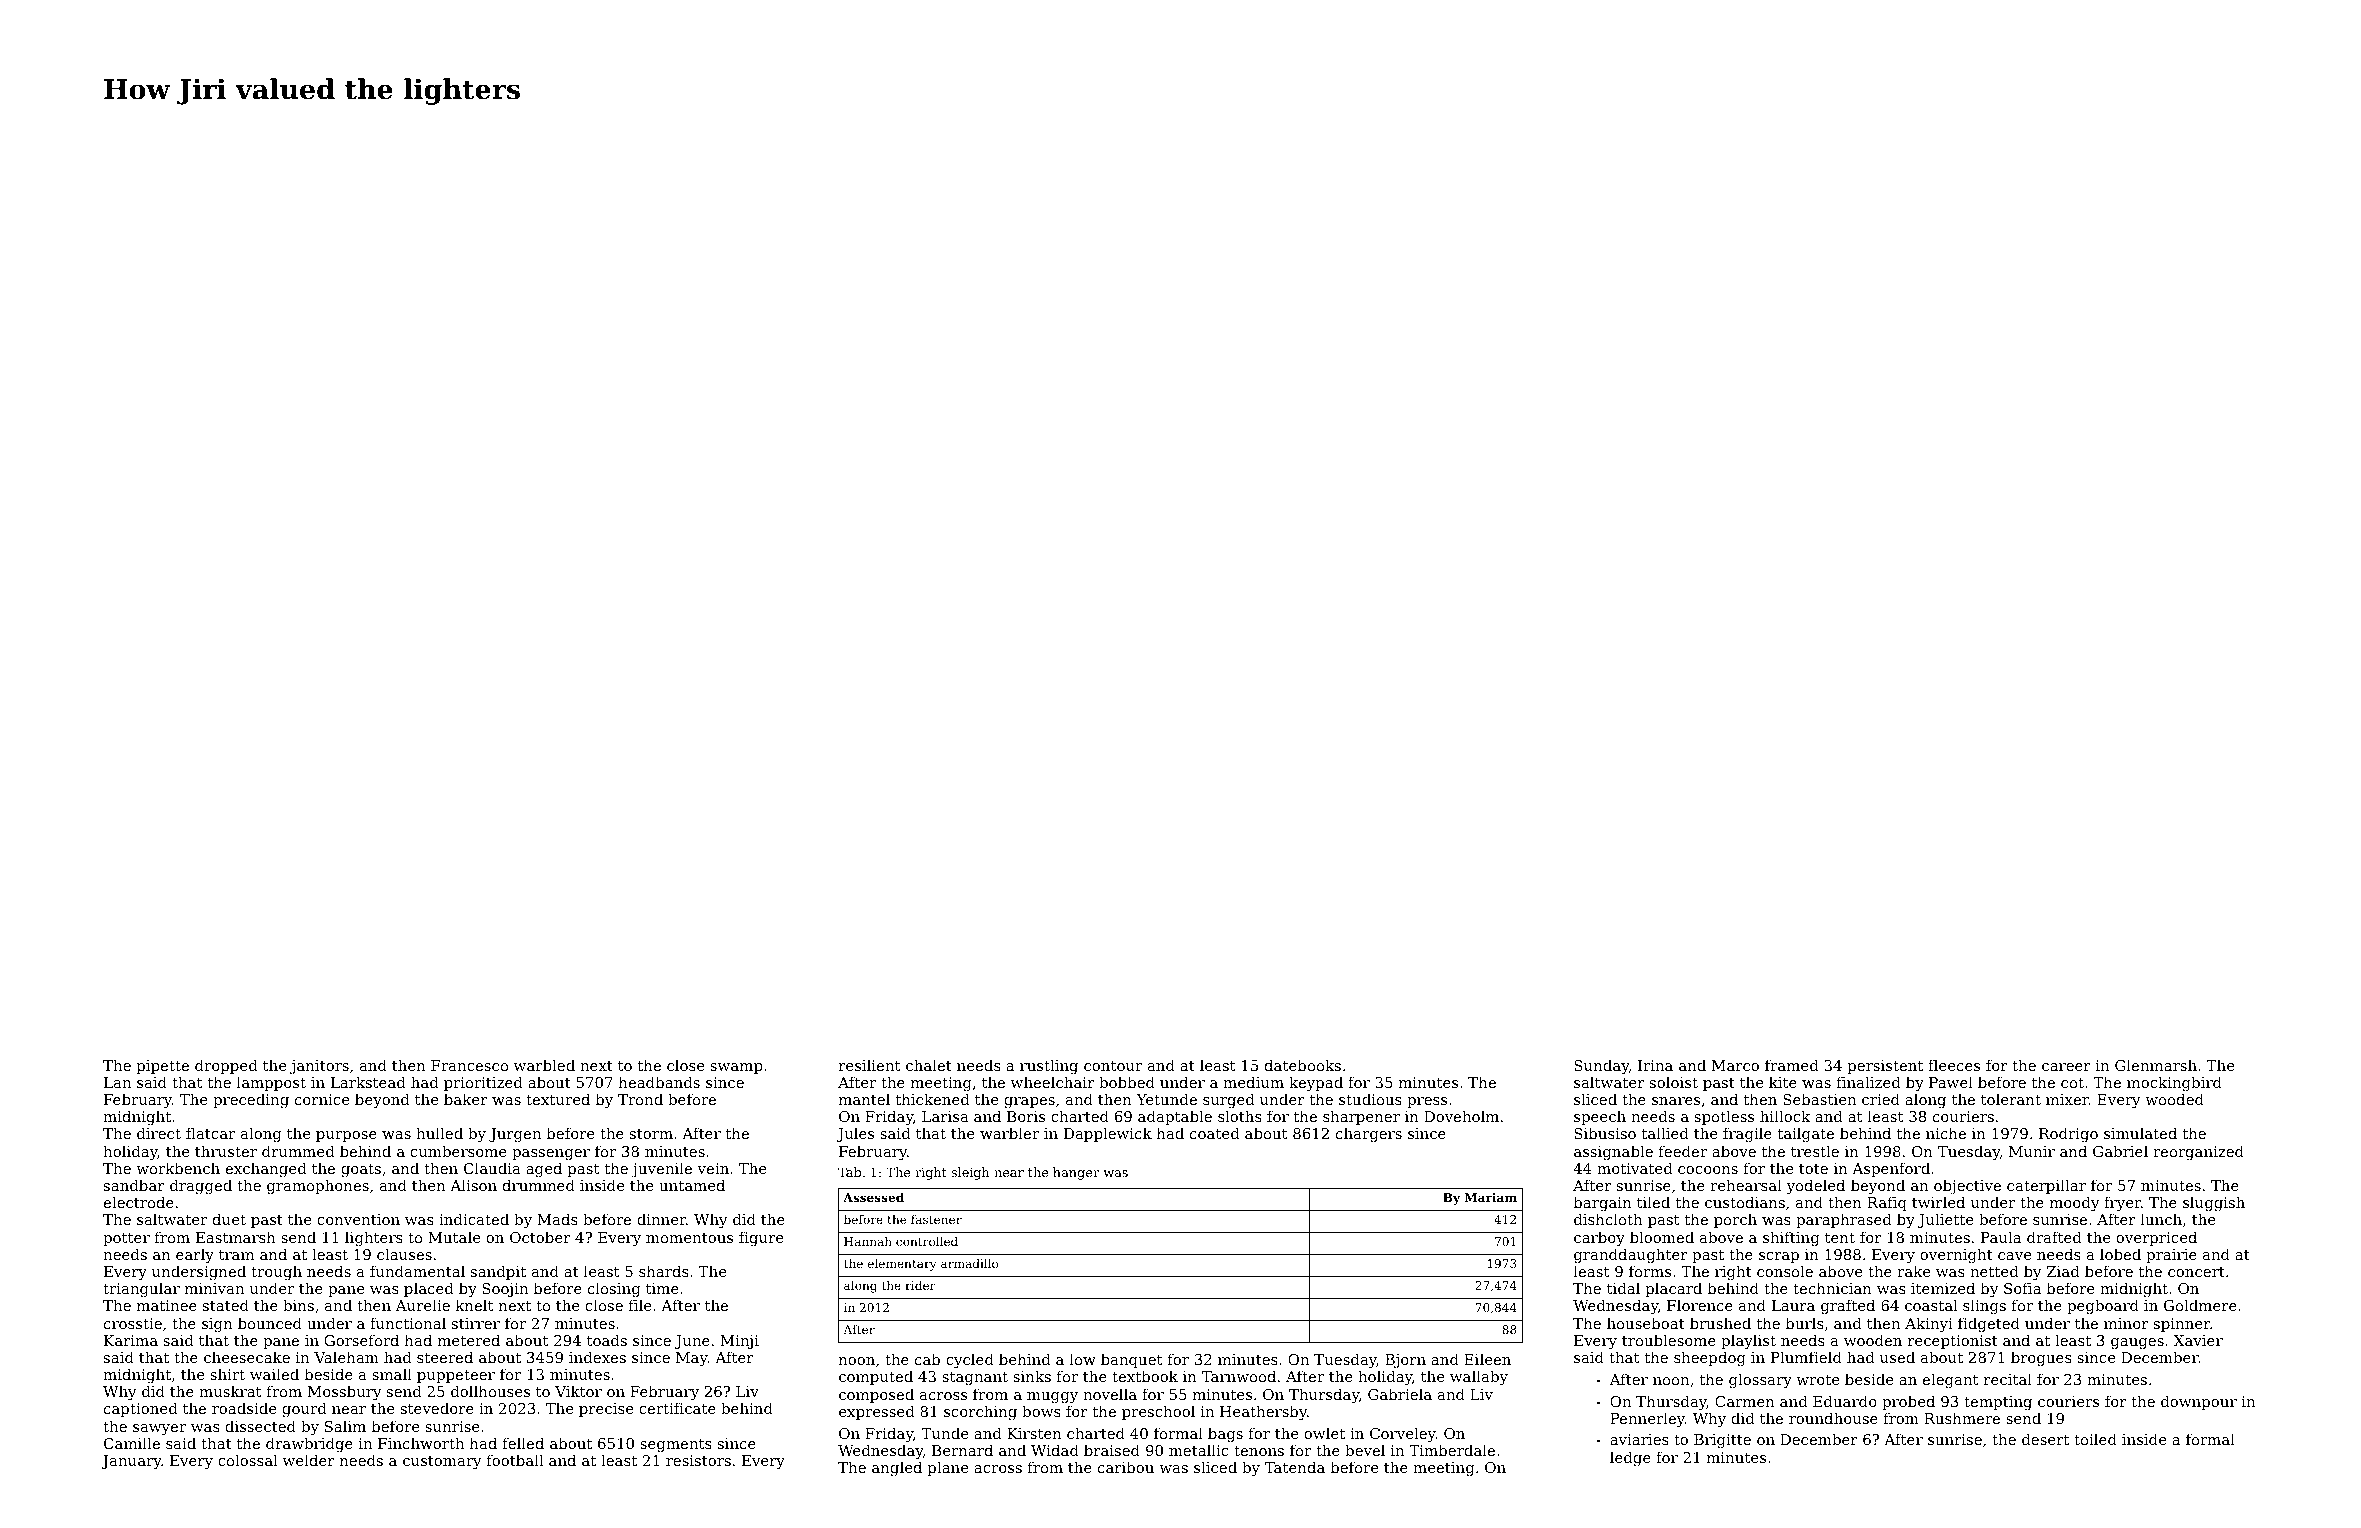 Image resolution: width=2361 pixels, height=1528 pixels. I want to click on datebooks, so click(1303, 1065).
